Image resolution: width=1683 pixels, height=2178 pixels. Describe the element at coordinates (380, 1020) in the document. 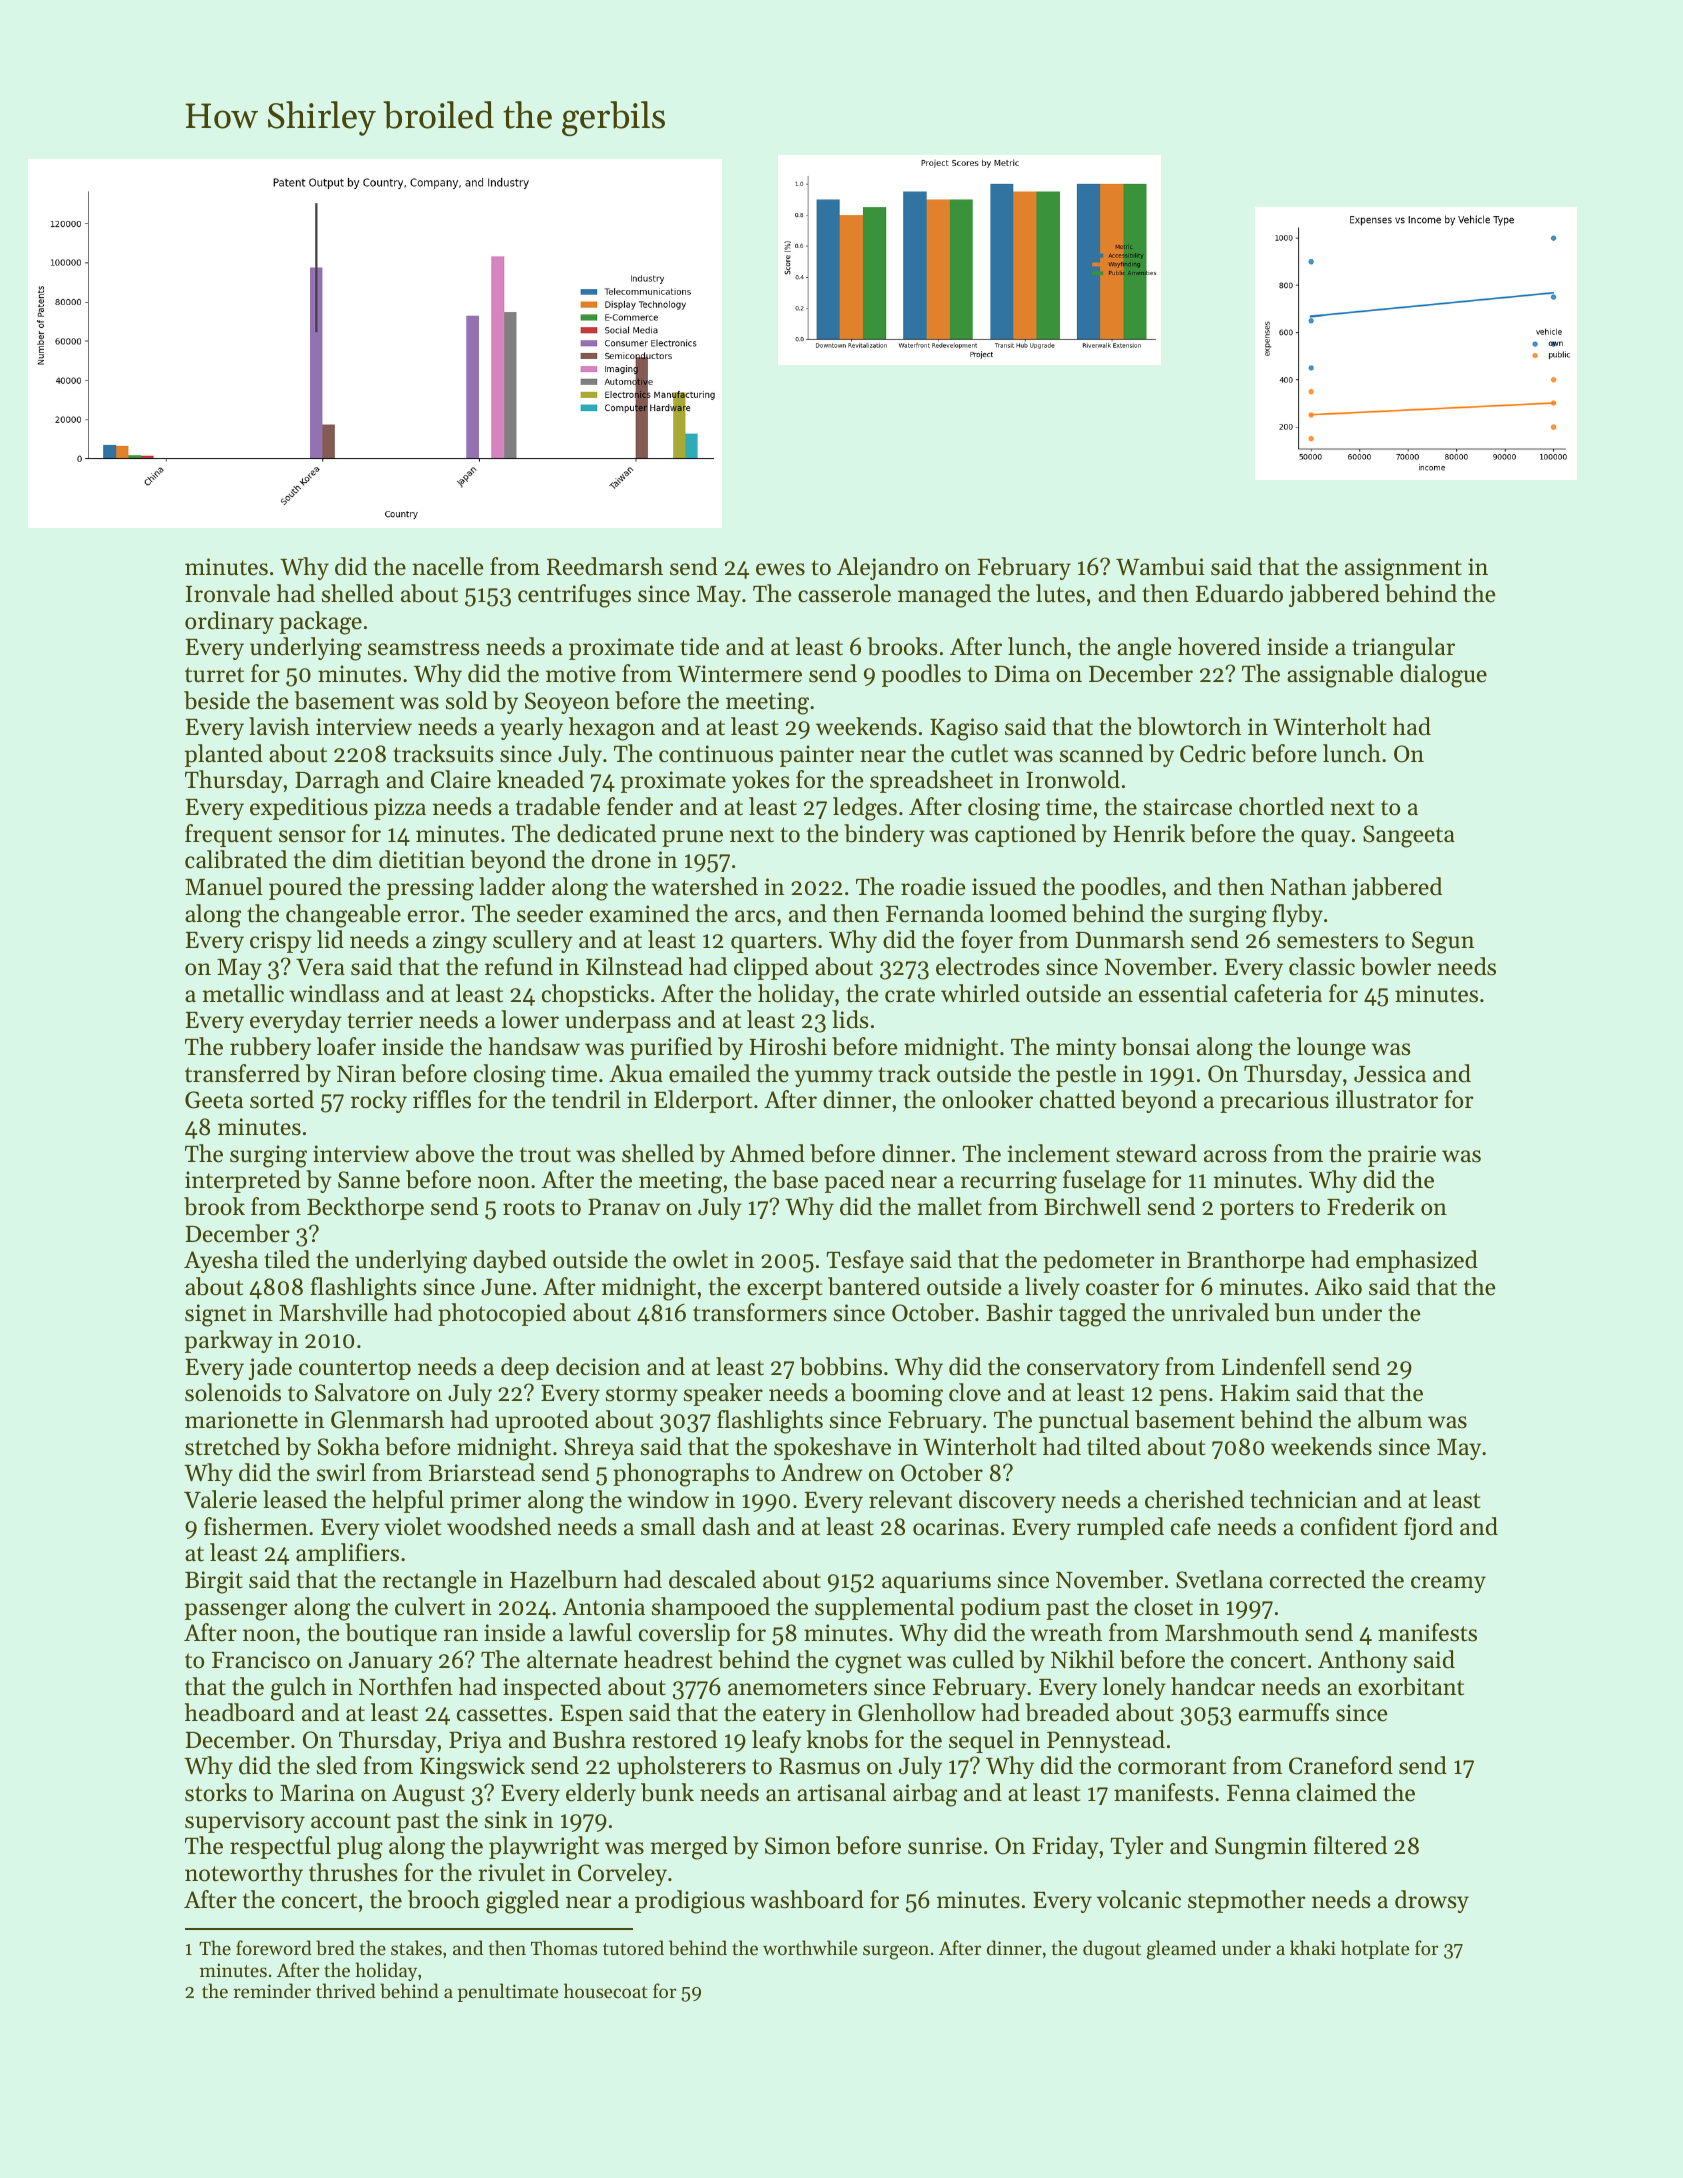

I see `terrier` at that location.
